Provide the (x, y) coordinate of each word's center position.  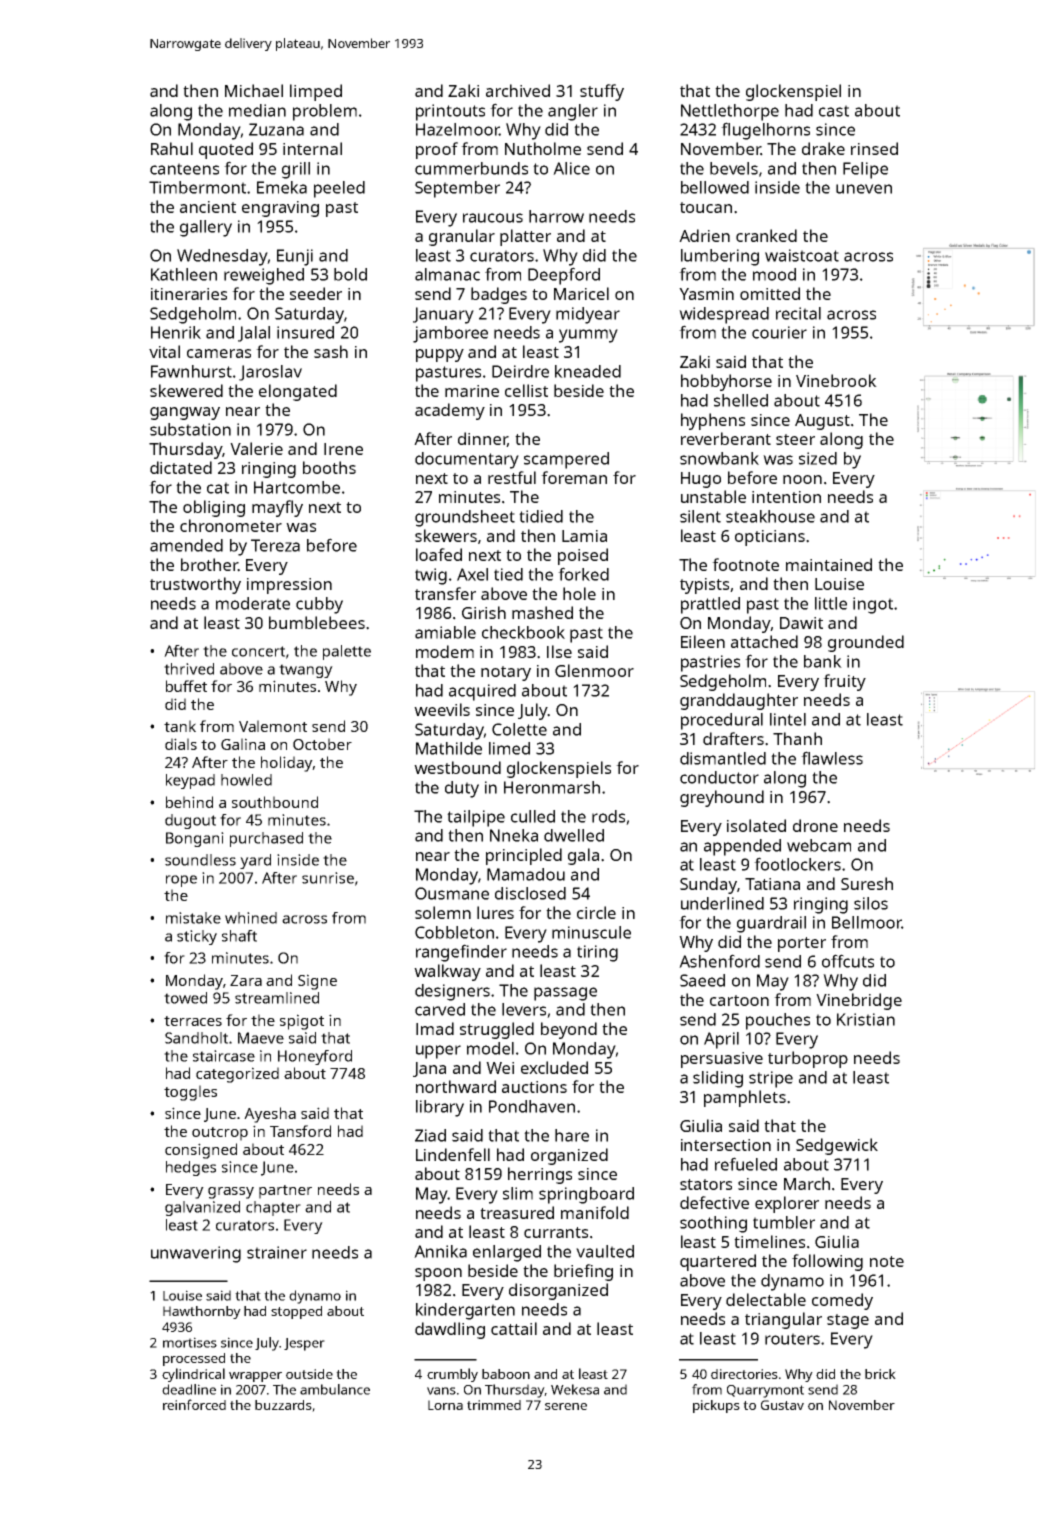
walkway (447, 972)
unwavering (196, 1254)
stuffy (602, 92)
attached (764, 641)
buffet (186, 686)
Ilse (559, 651)
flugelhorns (765, 131)
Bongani (195, 839)
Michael (254, 90)
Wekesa (575, 1389)
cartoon (739, 1000)
